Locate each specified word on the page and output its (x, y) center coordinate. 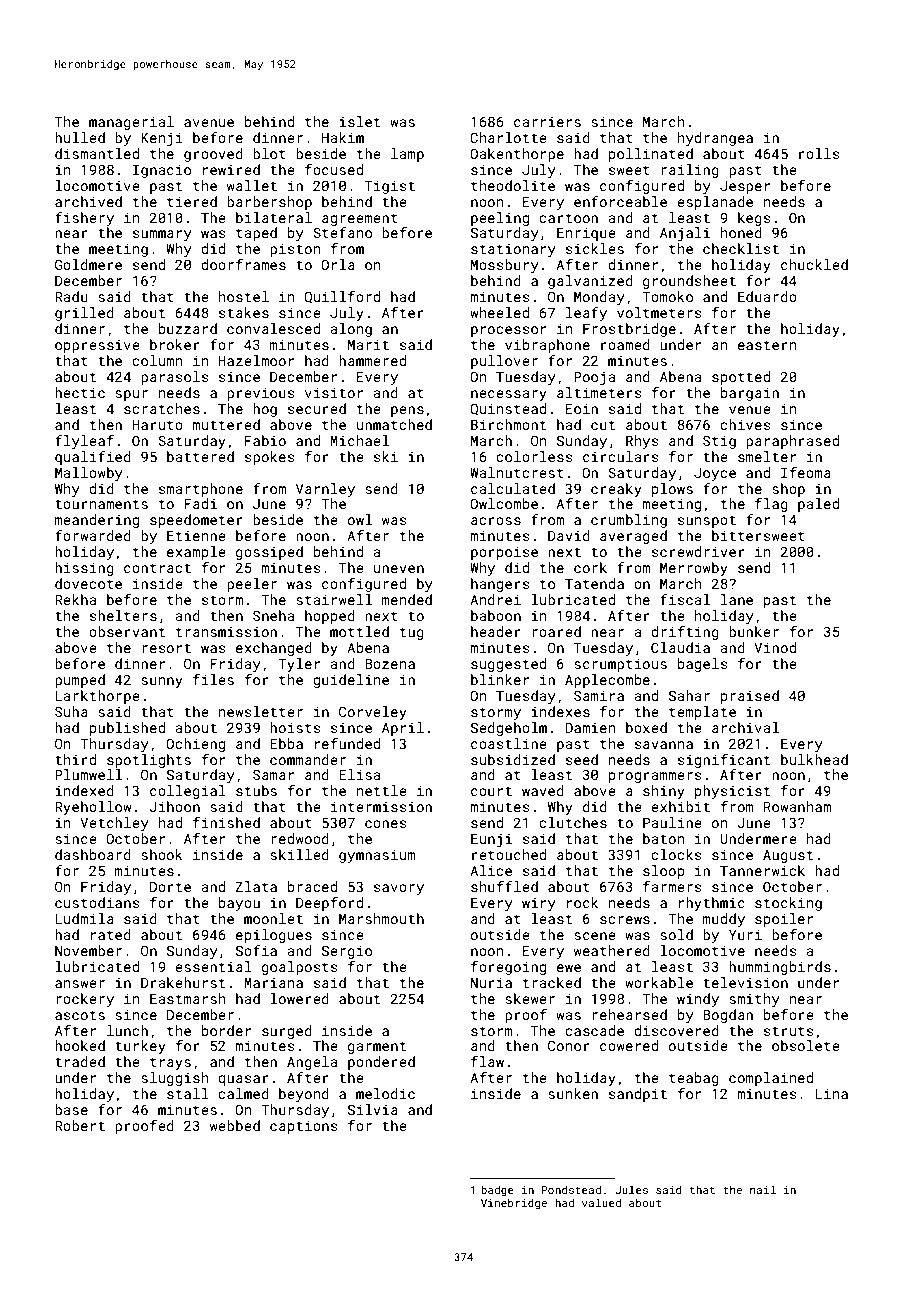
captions (303, 1127)
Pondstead (571, 1189)
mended (407, 599)
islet (359, 121)
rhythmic (712, 904)
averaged (633, 537)
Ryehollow (93, 808)
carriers (547, 122)
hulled (80, 137)
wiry (538, 904)
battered (200, 456)
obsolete (806, 1045)
